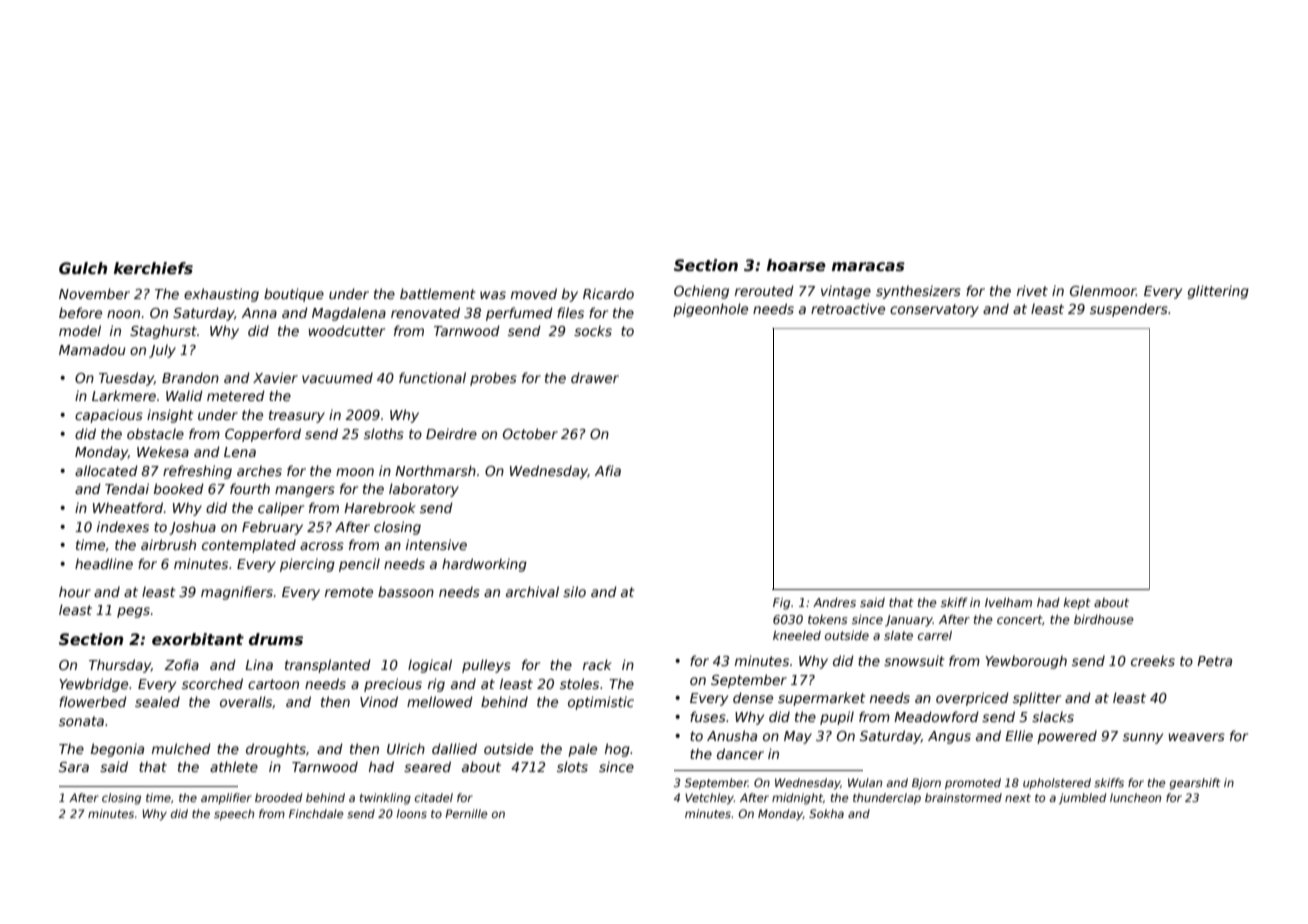 The image size is (1308, 924). I want to click on hoarse, so click(796, 265).
